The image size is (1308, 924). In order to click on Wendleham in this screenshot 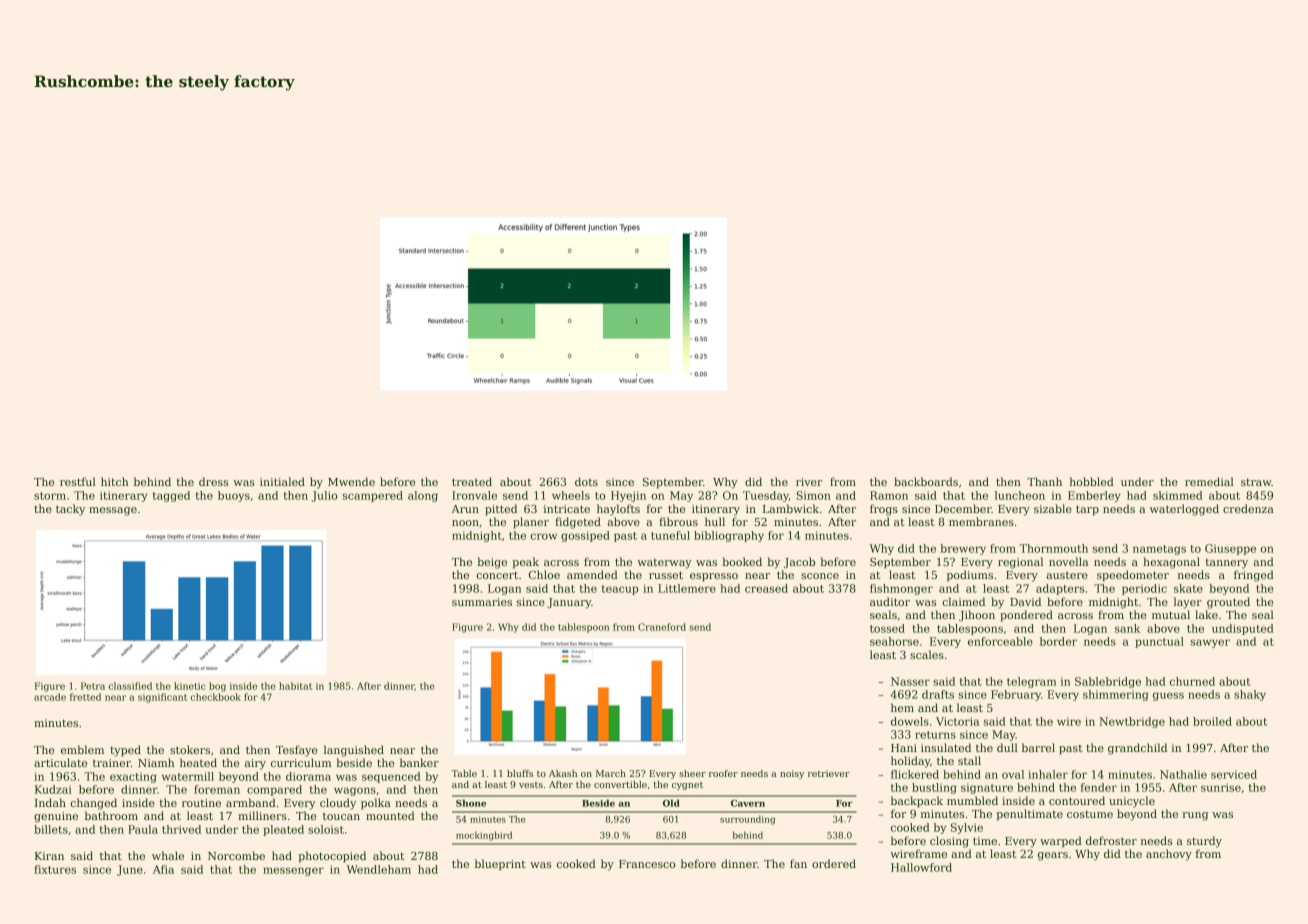, I will do `click(379, 869)`.
